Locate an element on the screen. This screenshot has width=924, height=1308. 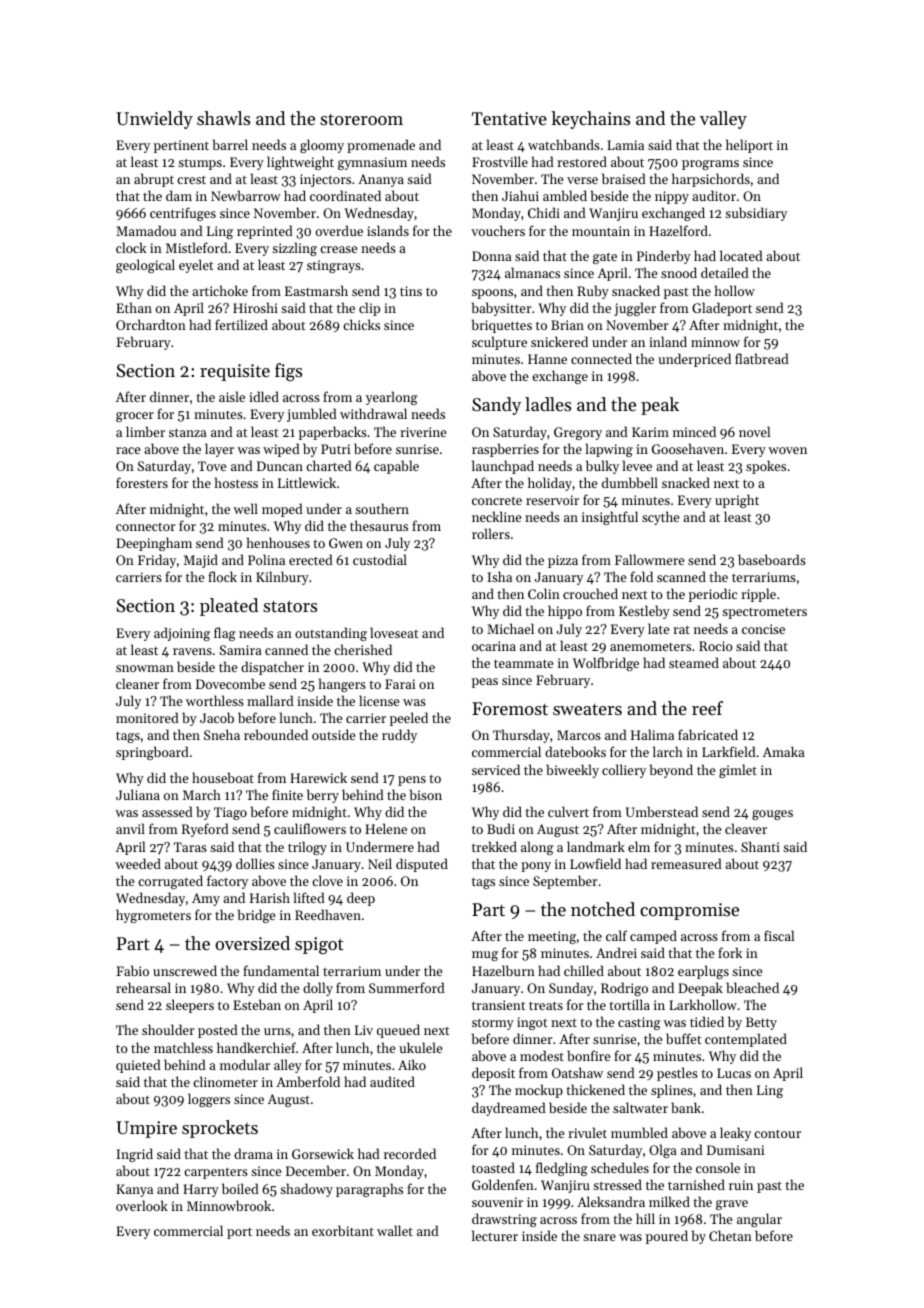
overlook is located at coordinates (142, 1205).
